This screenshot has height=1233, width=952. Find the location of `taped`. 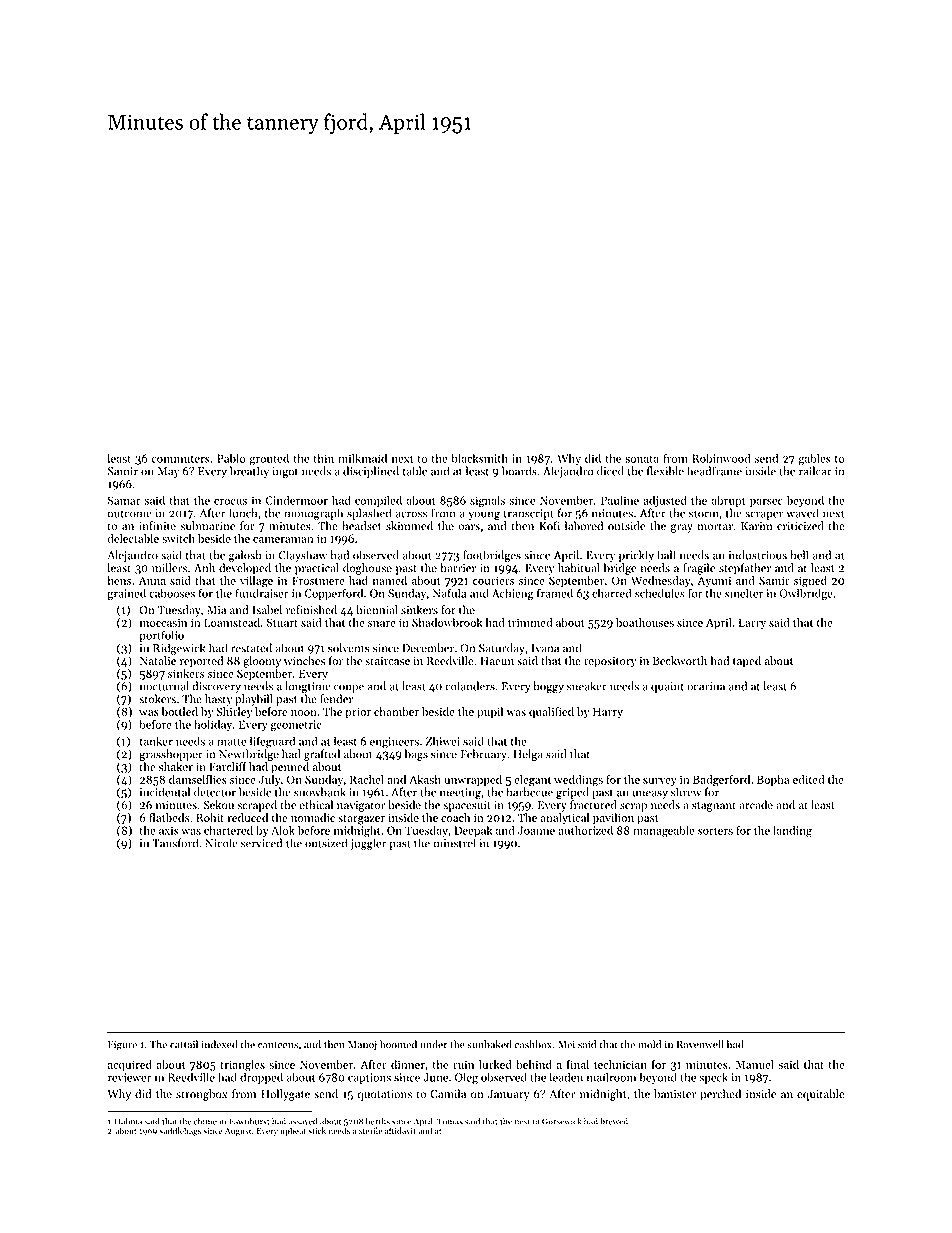

taped is located at coordinates (747, 662).
